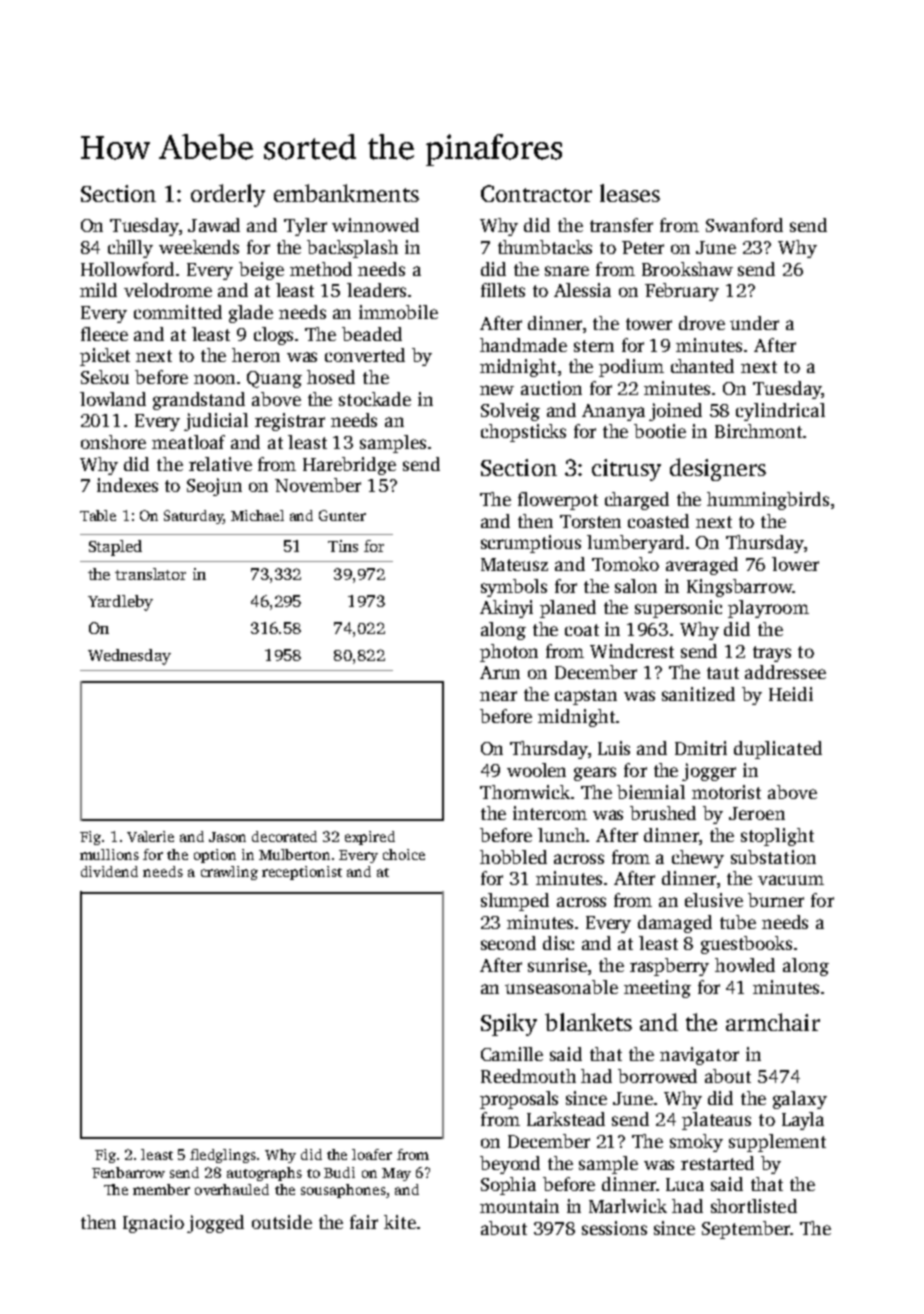 This page has height=1314, width=924. Describe the element at coordinates (582, 630) in the page. I see `coat` at that location.
